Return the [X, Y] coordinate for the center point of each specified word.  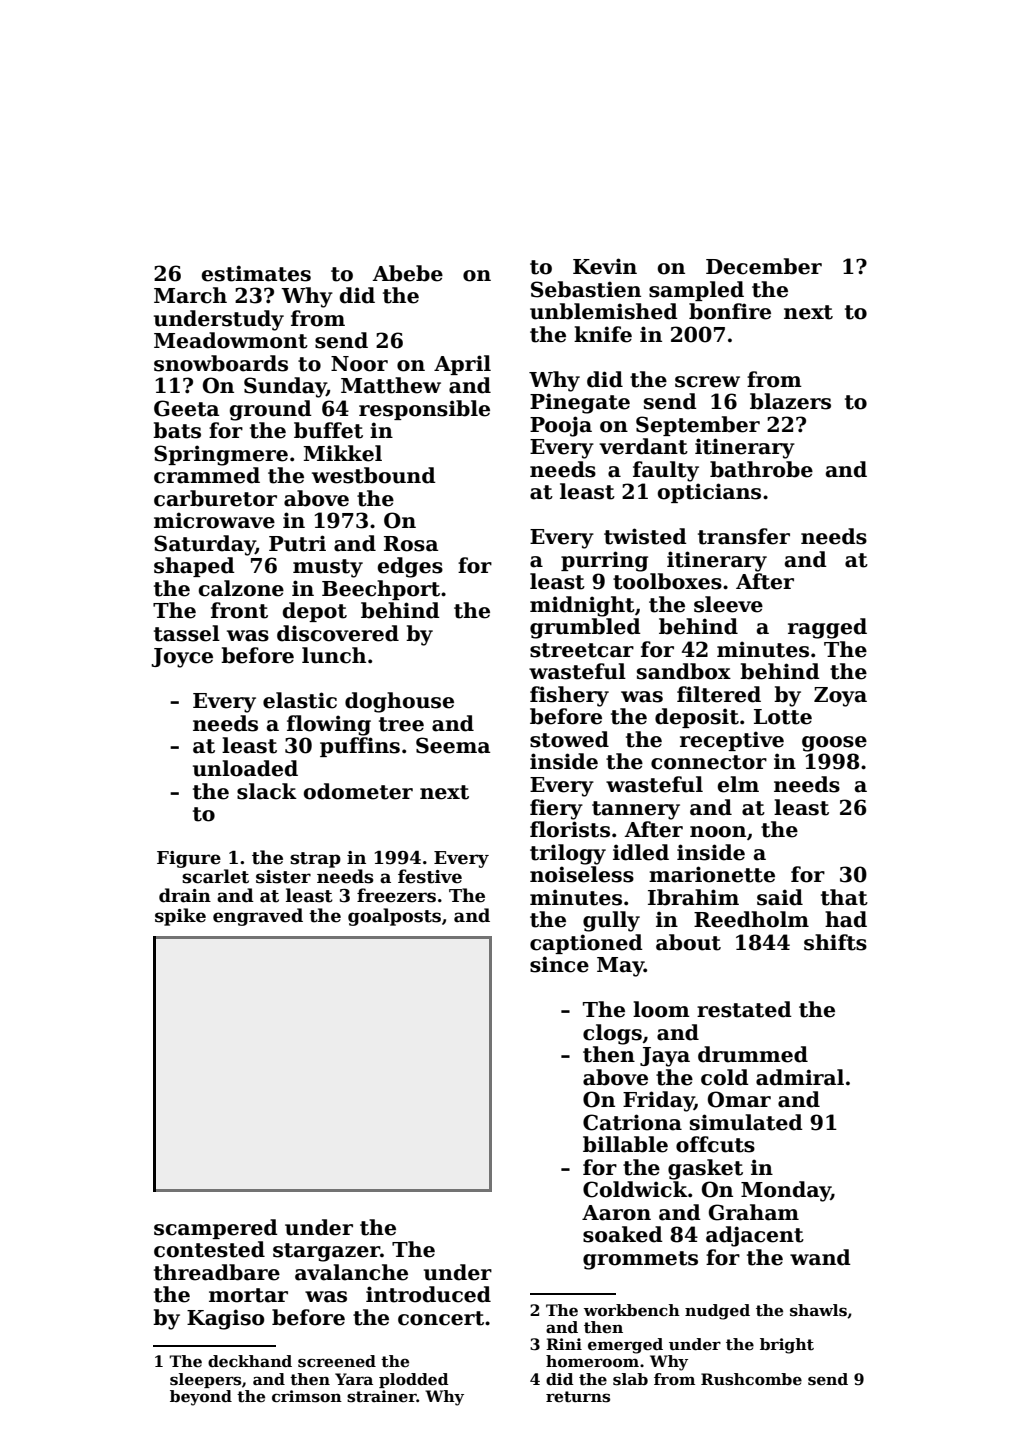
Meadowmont [231, 340]
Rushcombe [751, 1379]
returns [578, 1397]
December [764, 266]
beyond [201, 1398]
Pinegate [580, 403]
